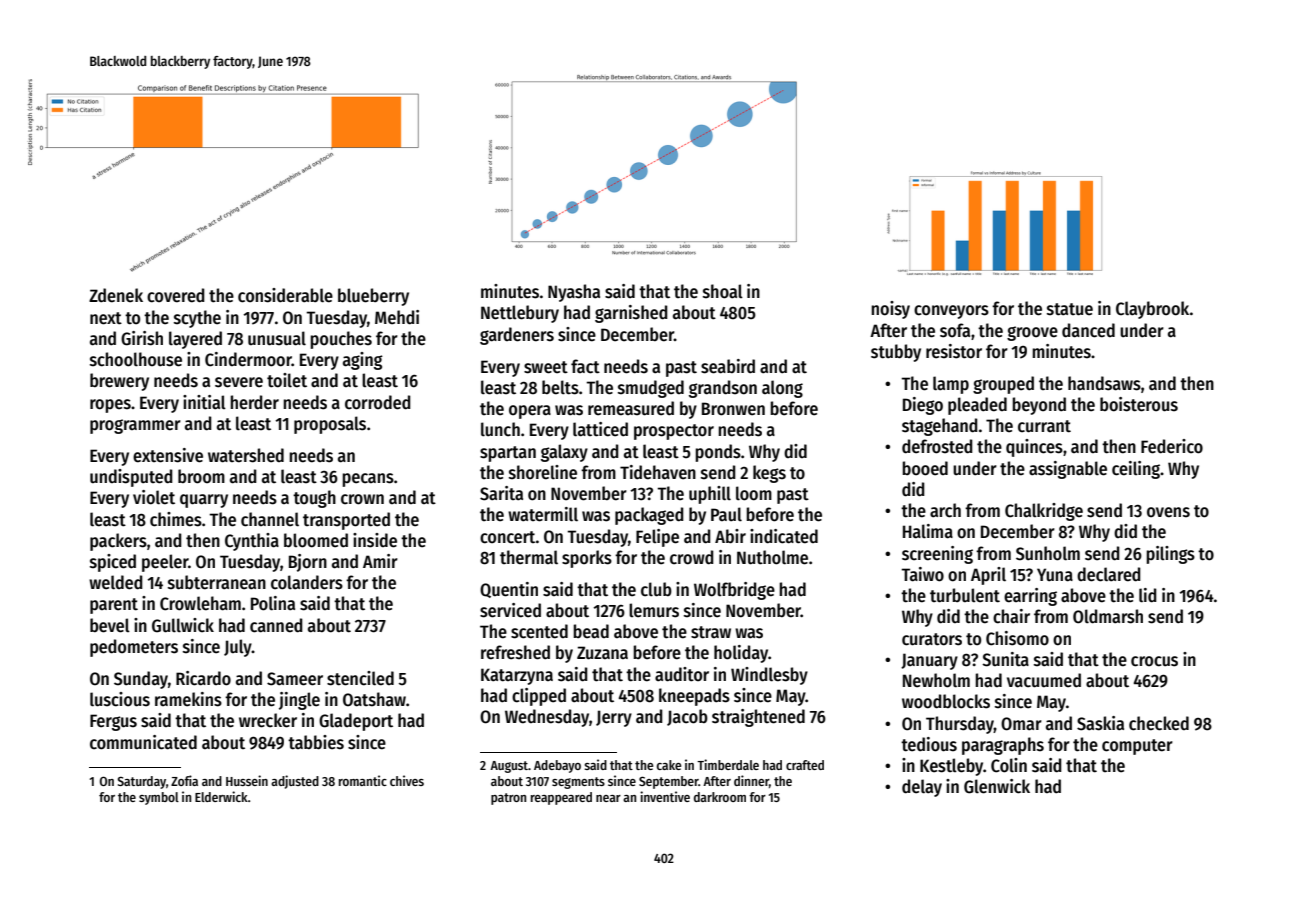 The image size is (1308, 924). I want to click on Glenwick, so click(997, 786).
